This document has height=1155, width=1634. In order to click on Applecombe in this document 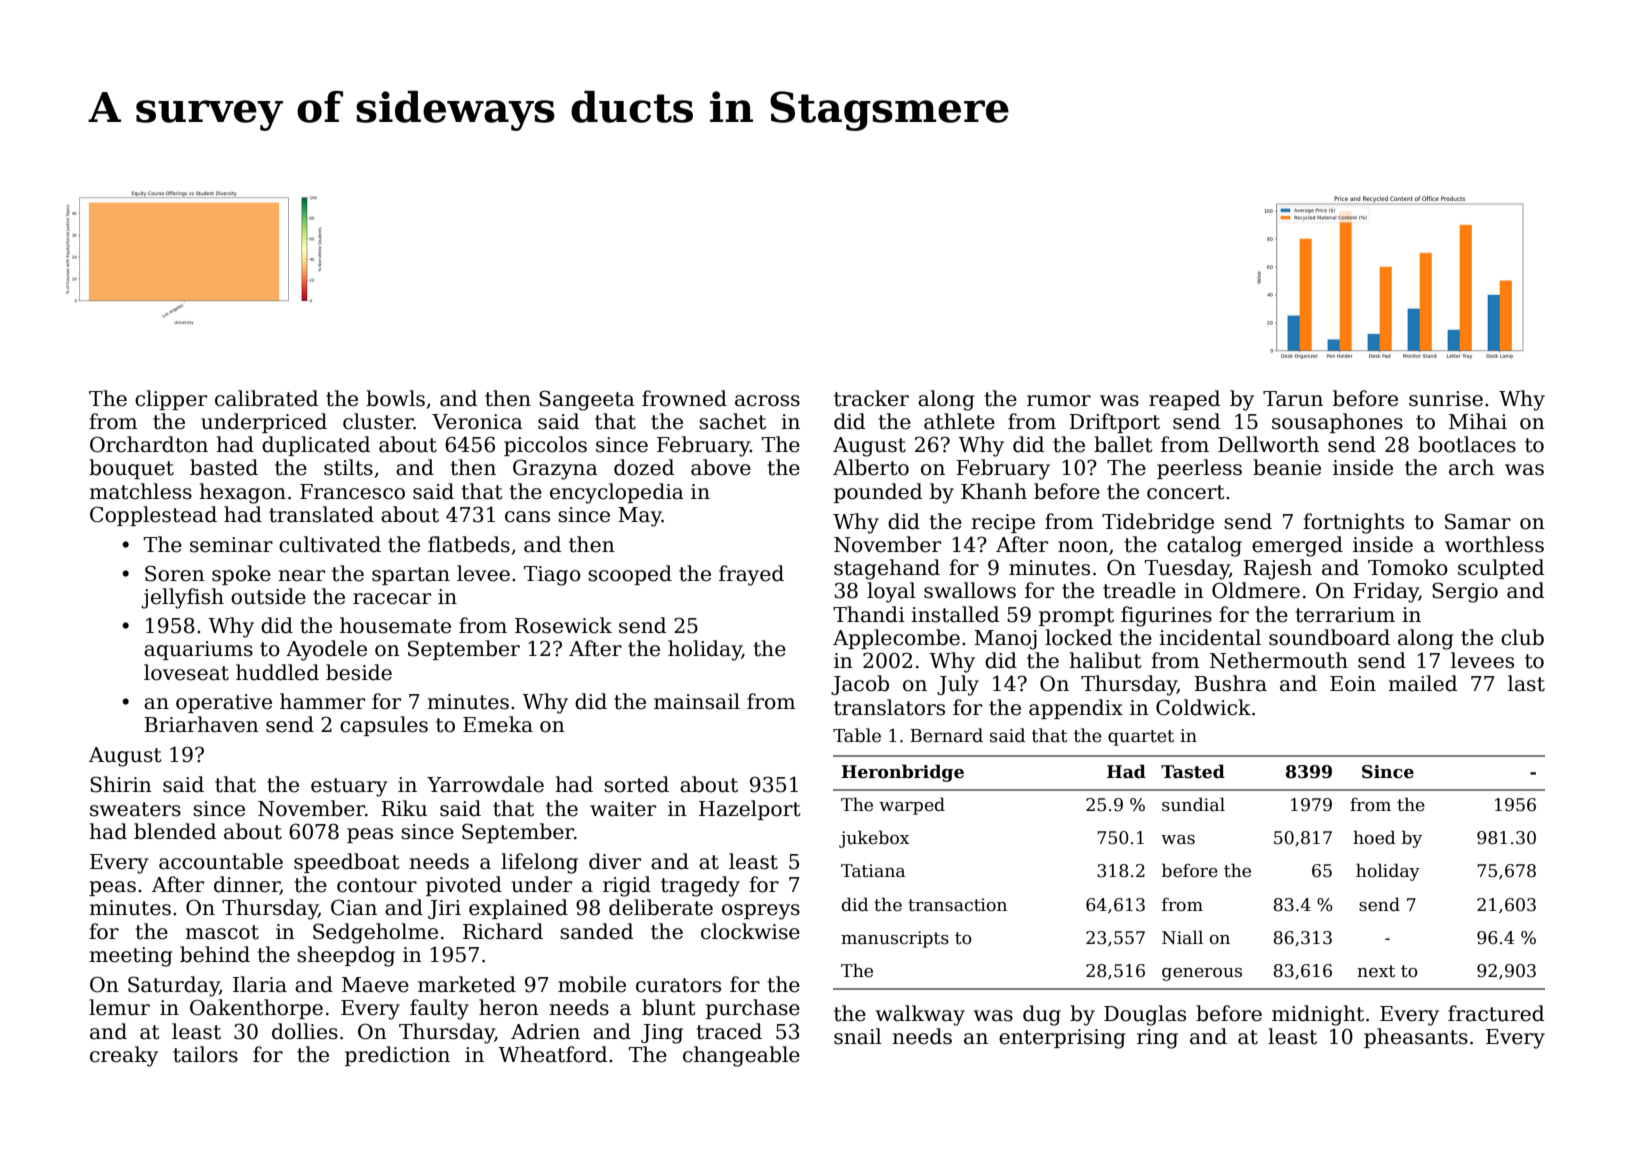, I will do `click(896, 639)`.
